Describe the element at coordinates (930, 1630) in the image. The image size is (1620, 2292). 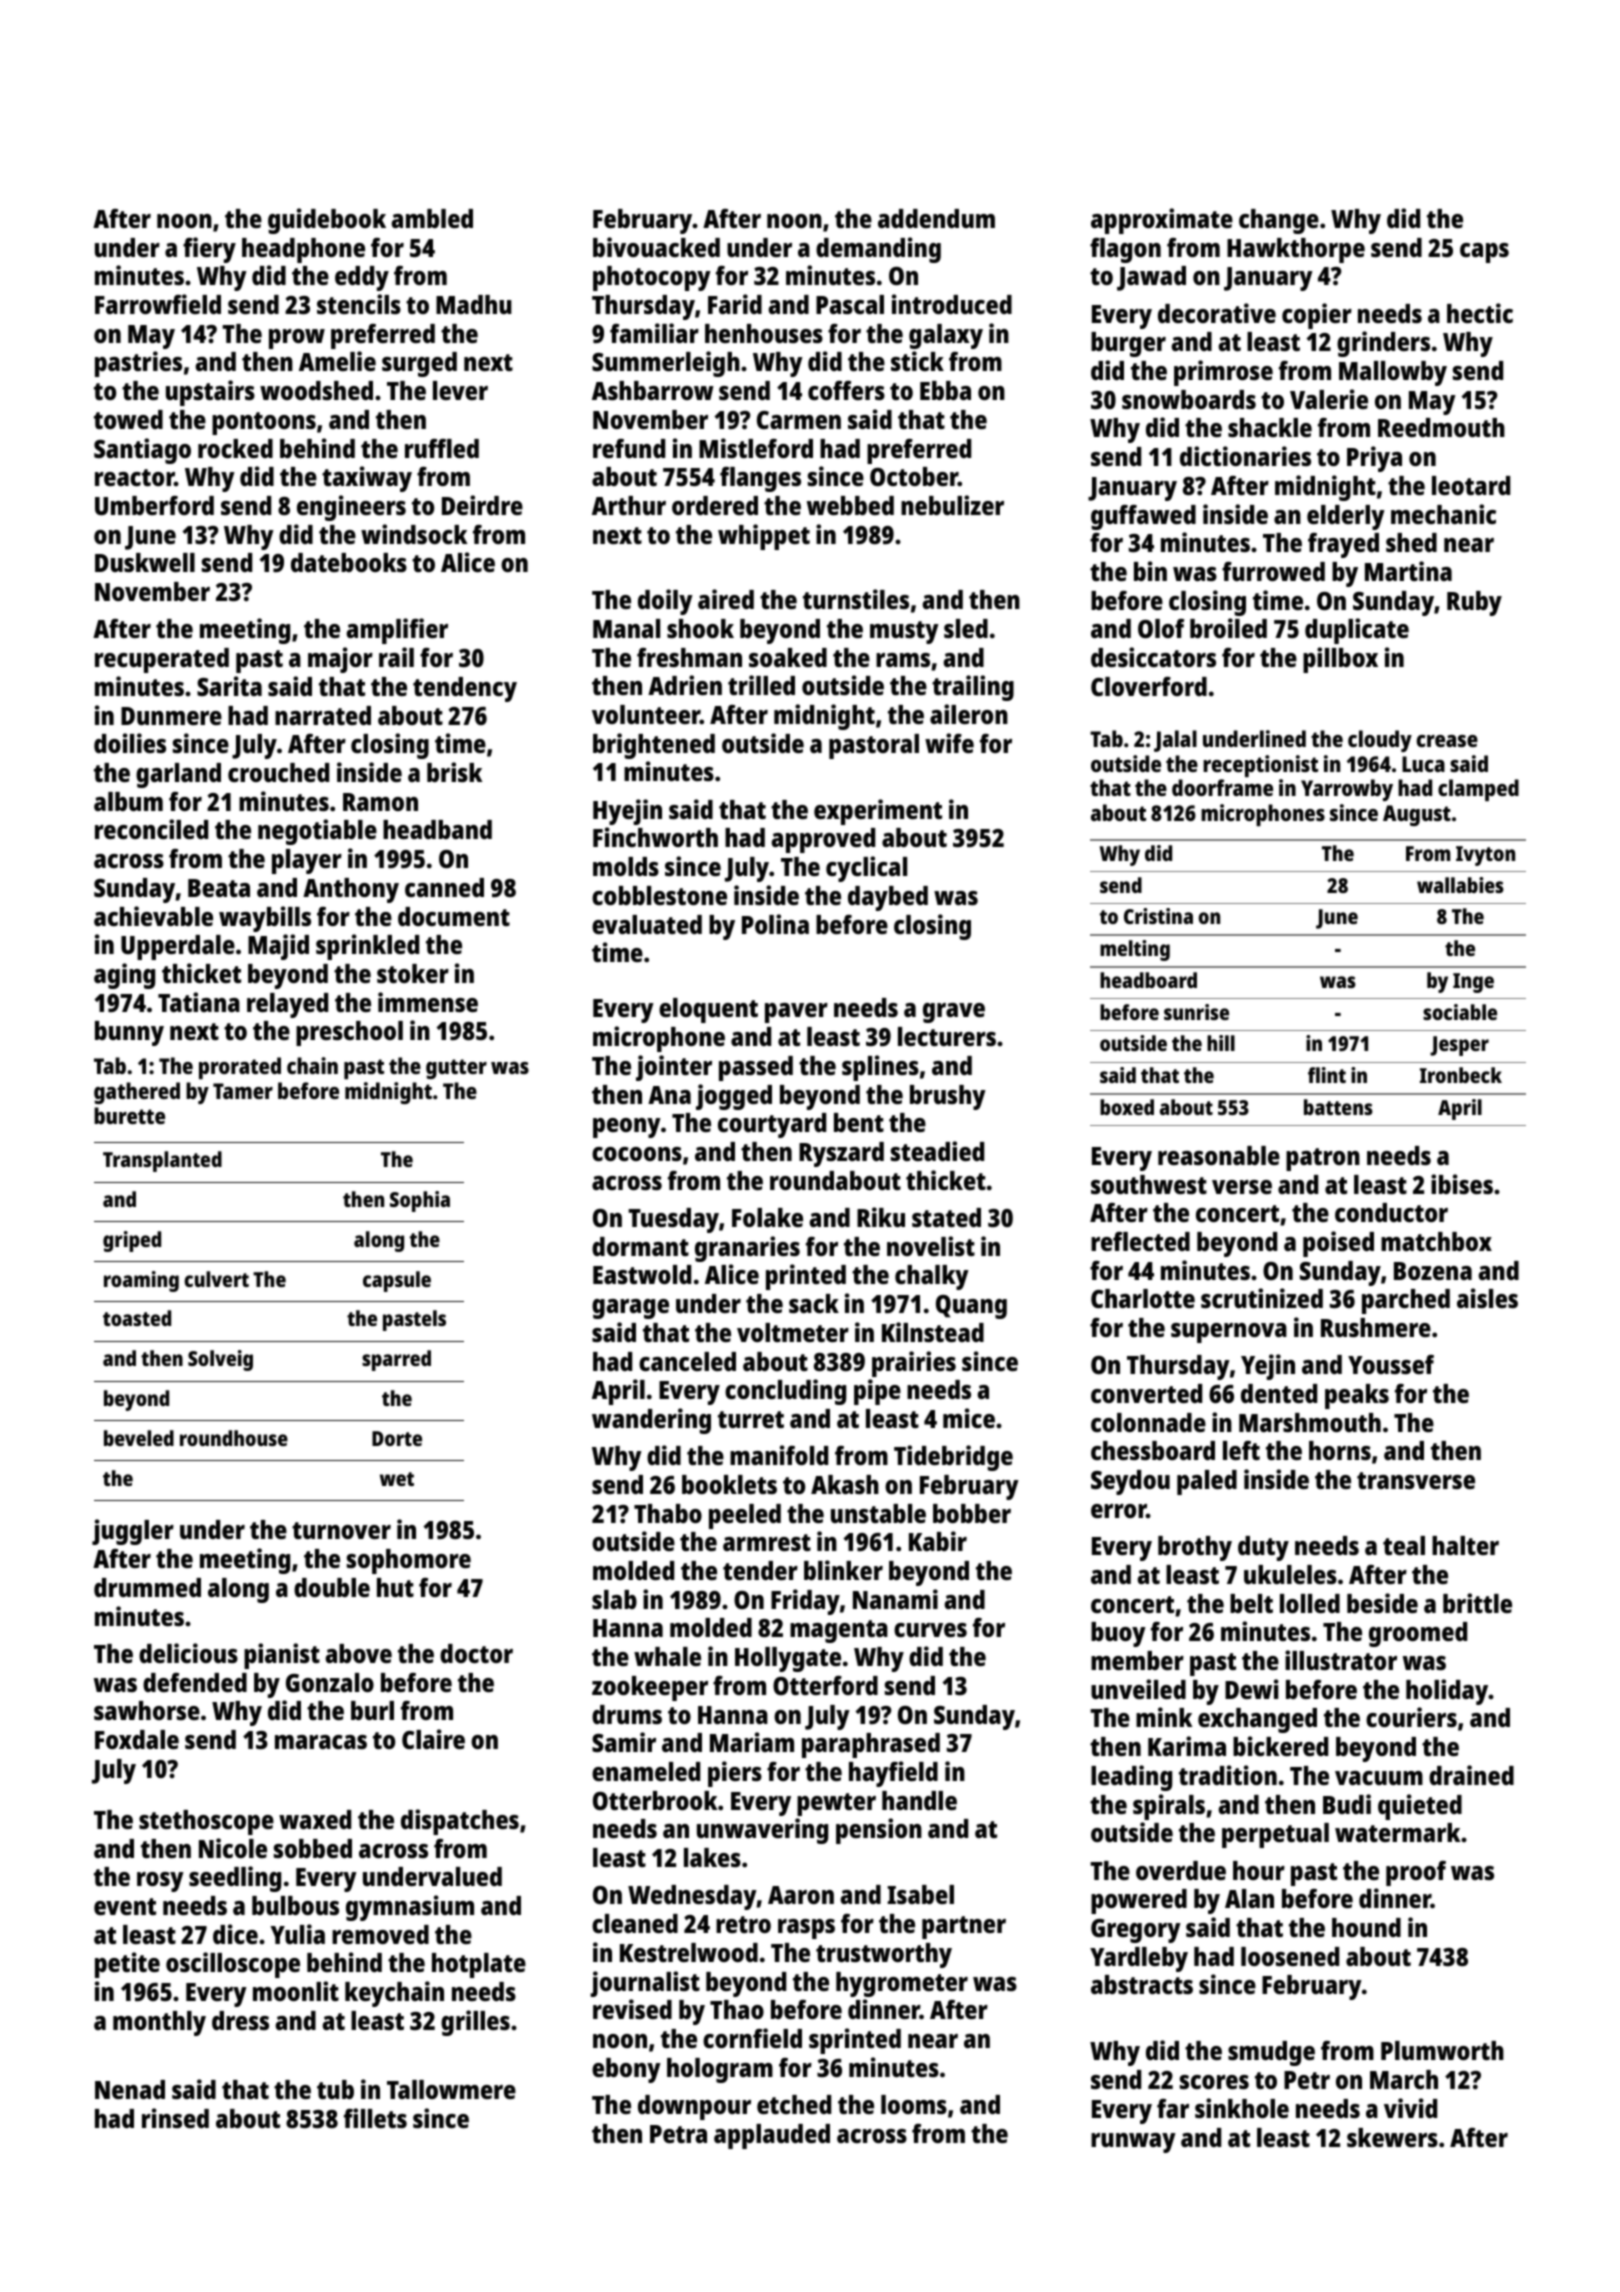
I see `curves` at that location.
